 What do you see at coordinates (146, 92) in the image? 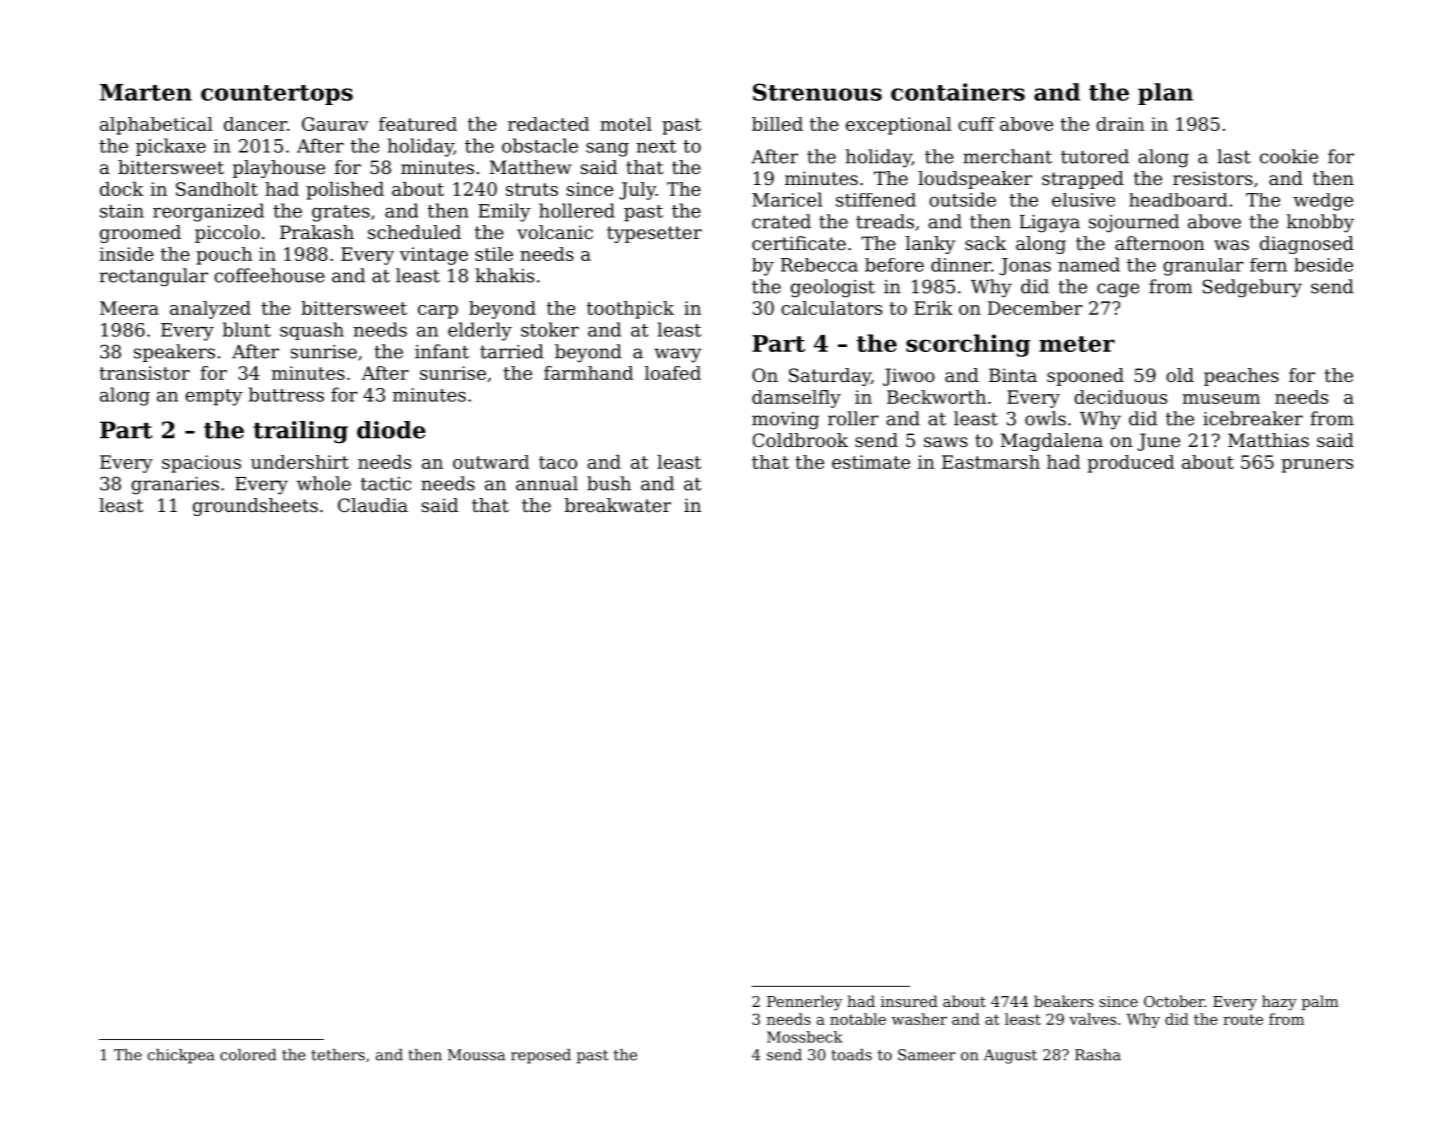
I see `Marten` at bounding box center [146, 92].
